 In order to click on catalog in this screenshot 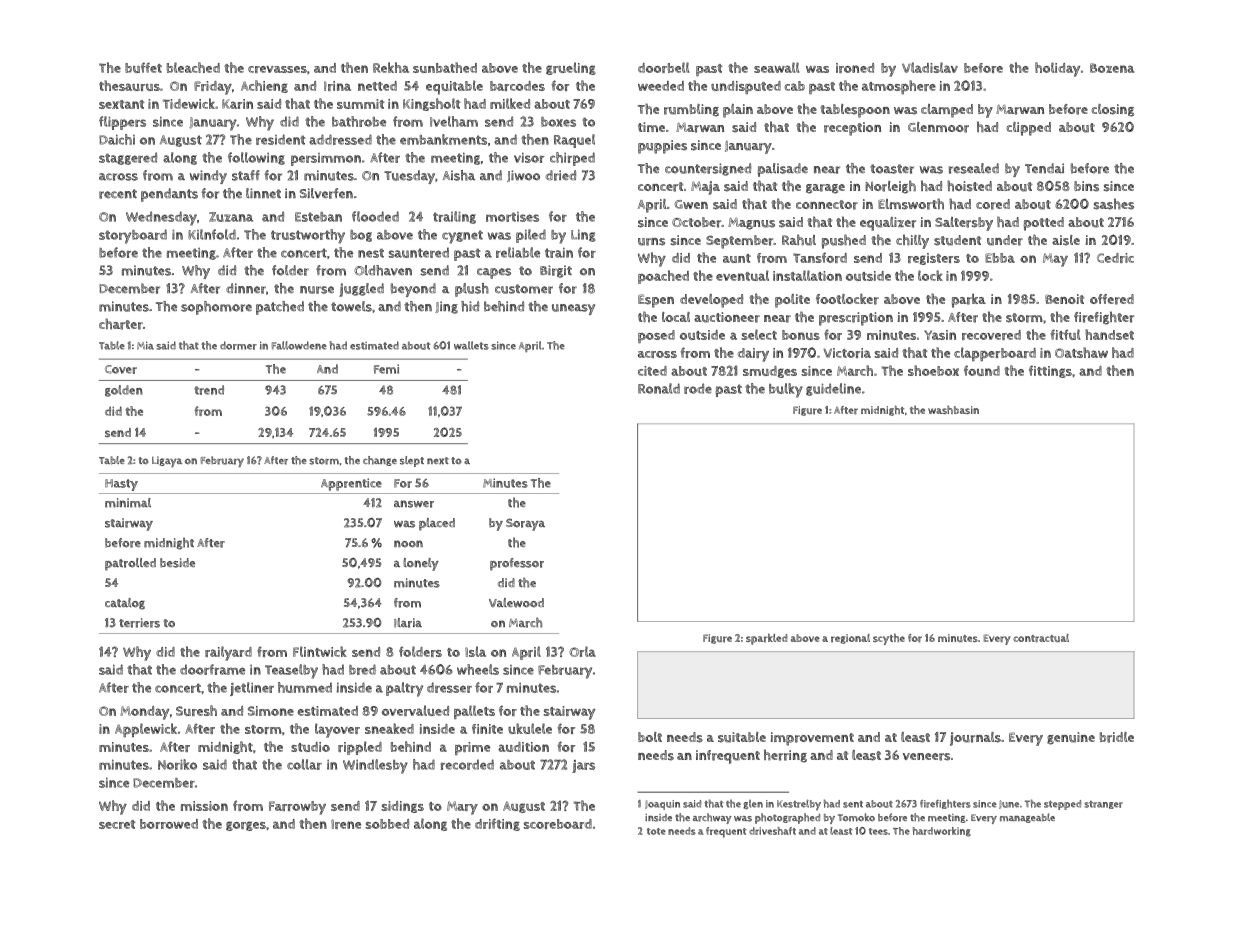, I will do `click(125, 604)`.
